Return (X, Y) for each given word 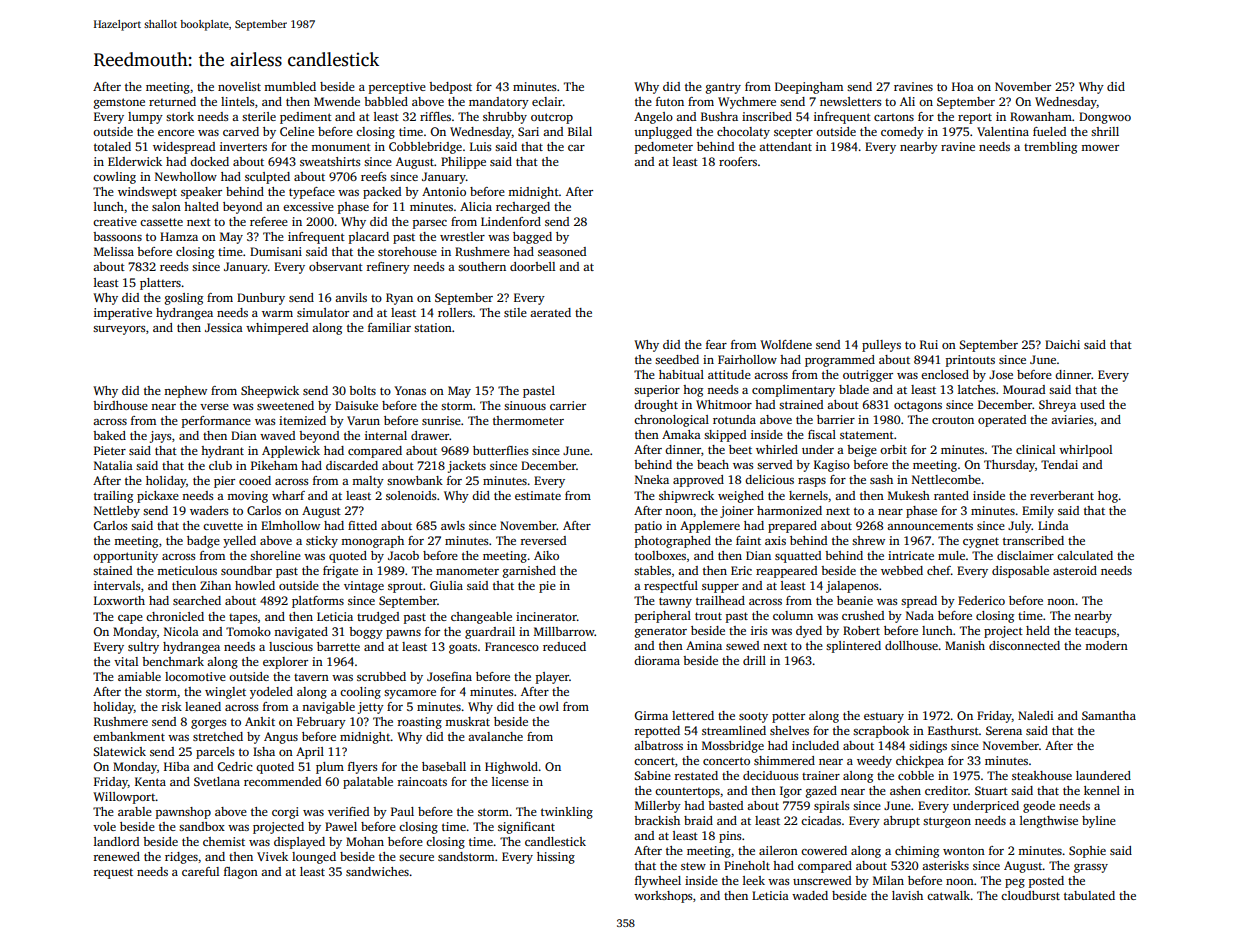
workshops (663, 897)
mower (1100, 148)
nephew (185, 392)
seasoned (562, 251)
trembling (1050, 148)
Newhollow (186, 176)
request (113, 874)
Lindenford (511, 221)
